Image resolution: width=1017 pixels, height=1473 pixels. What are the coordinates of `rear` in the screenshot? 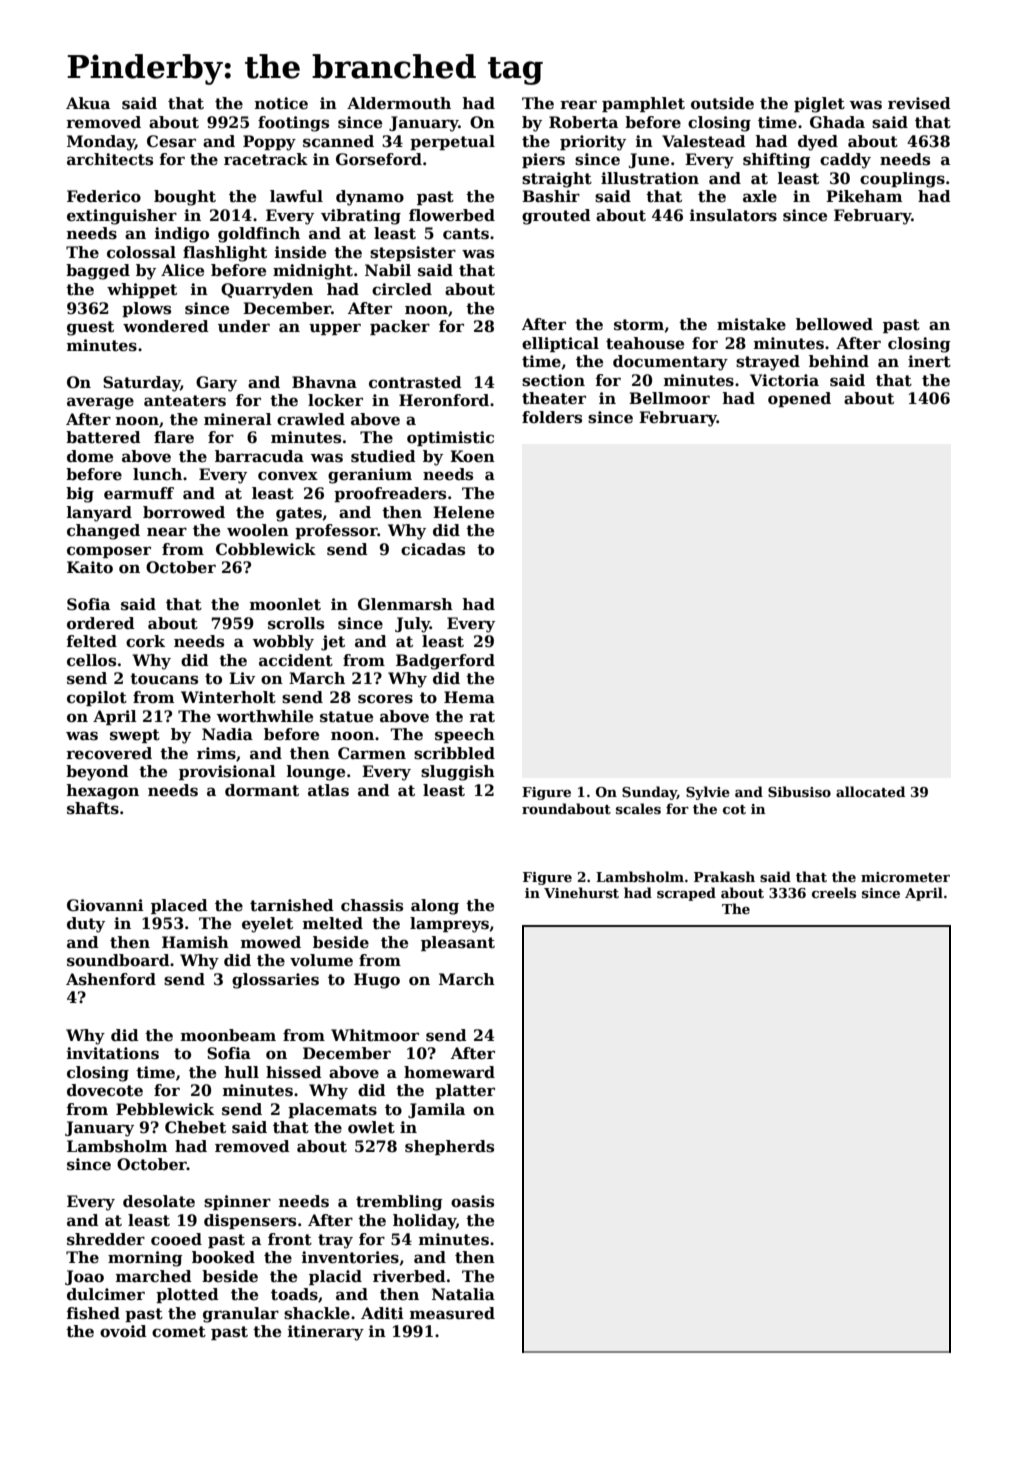 It's located at (578, 105).
